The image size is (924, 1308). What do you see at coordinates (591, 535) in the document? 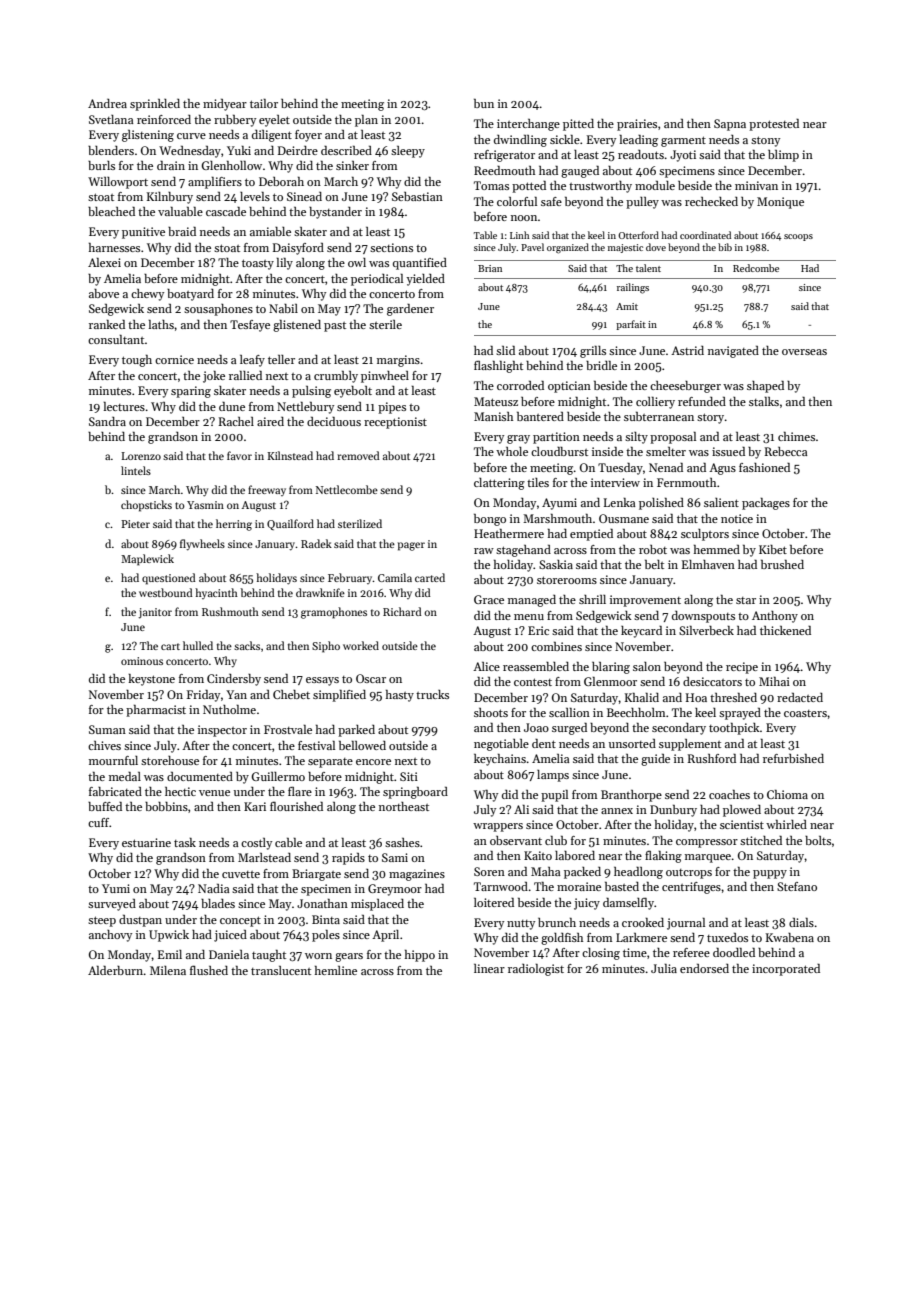
I see `emptied` at bounding box center [591, 535].
